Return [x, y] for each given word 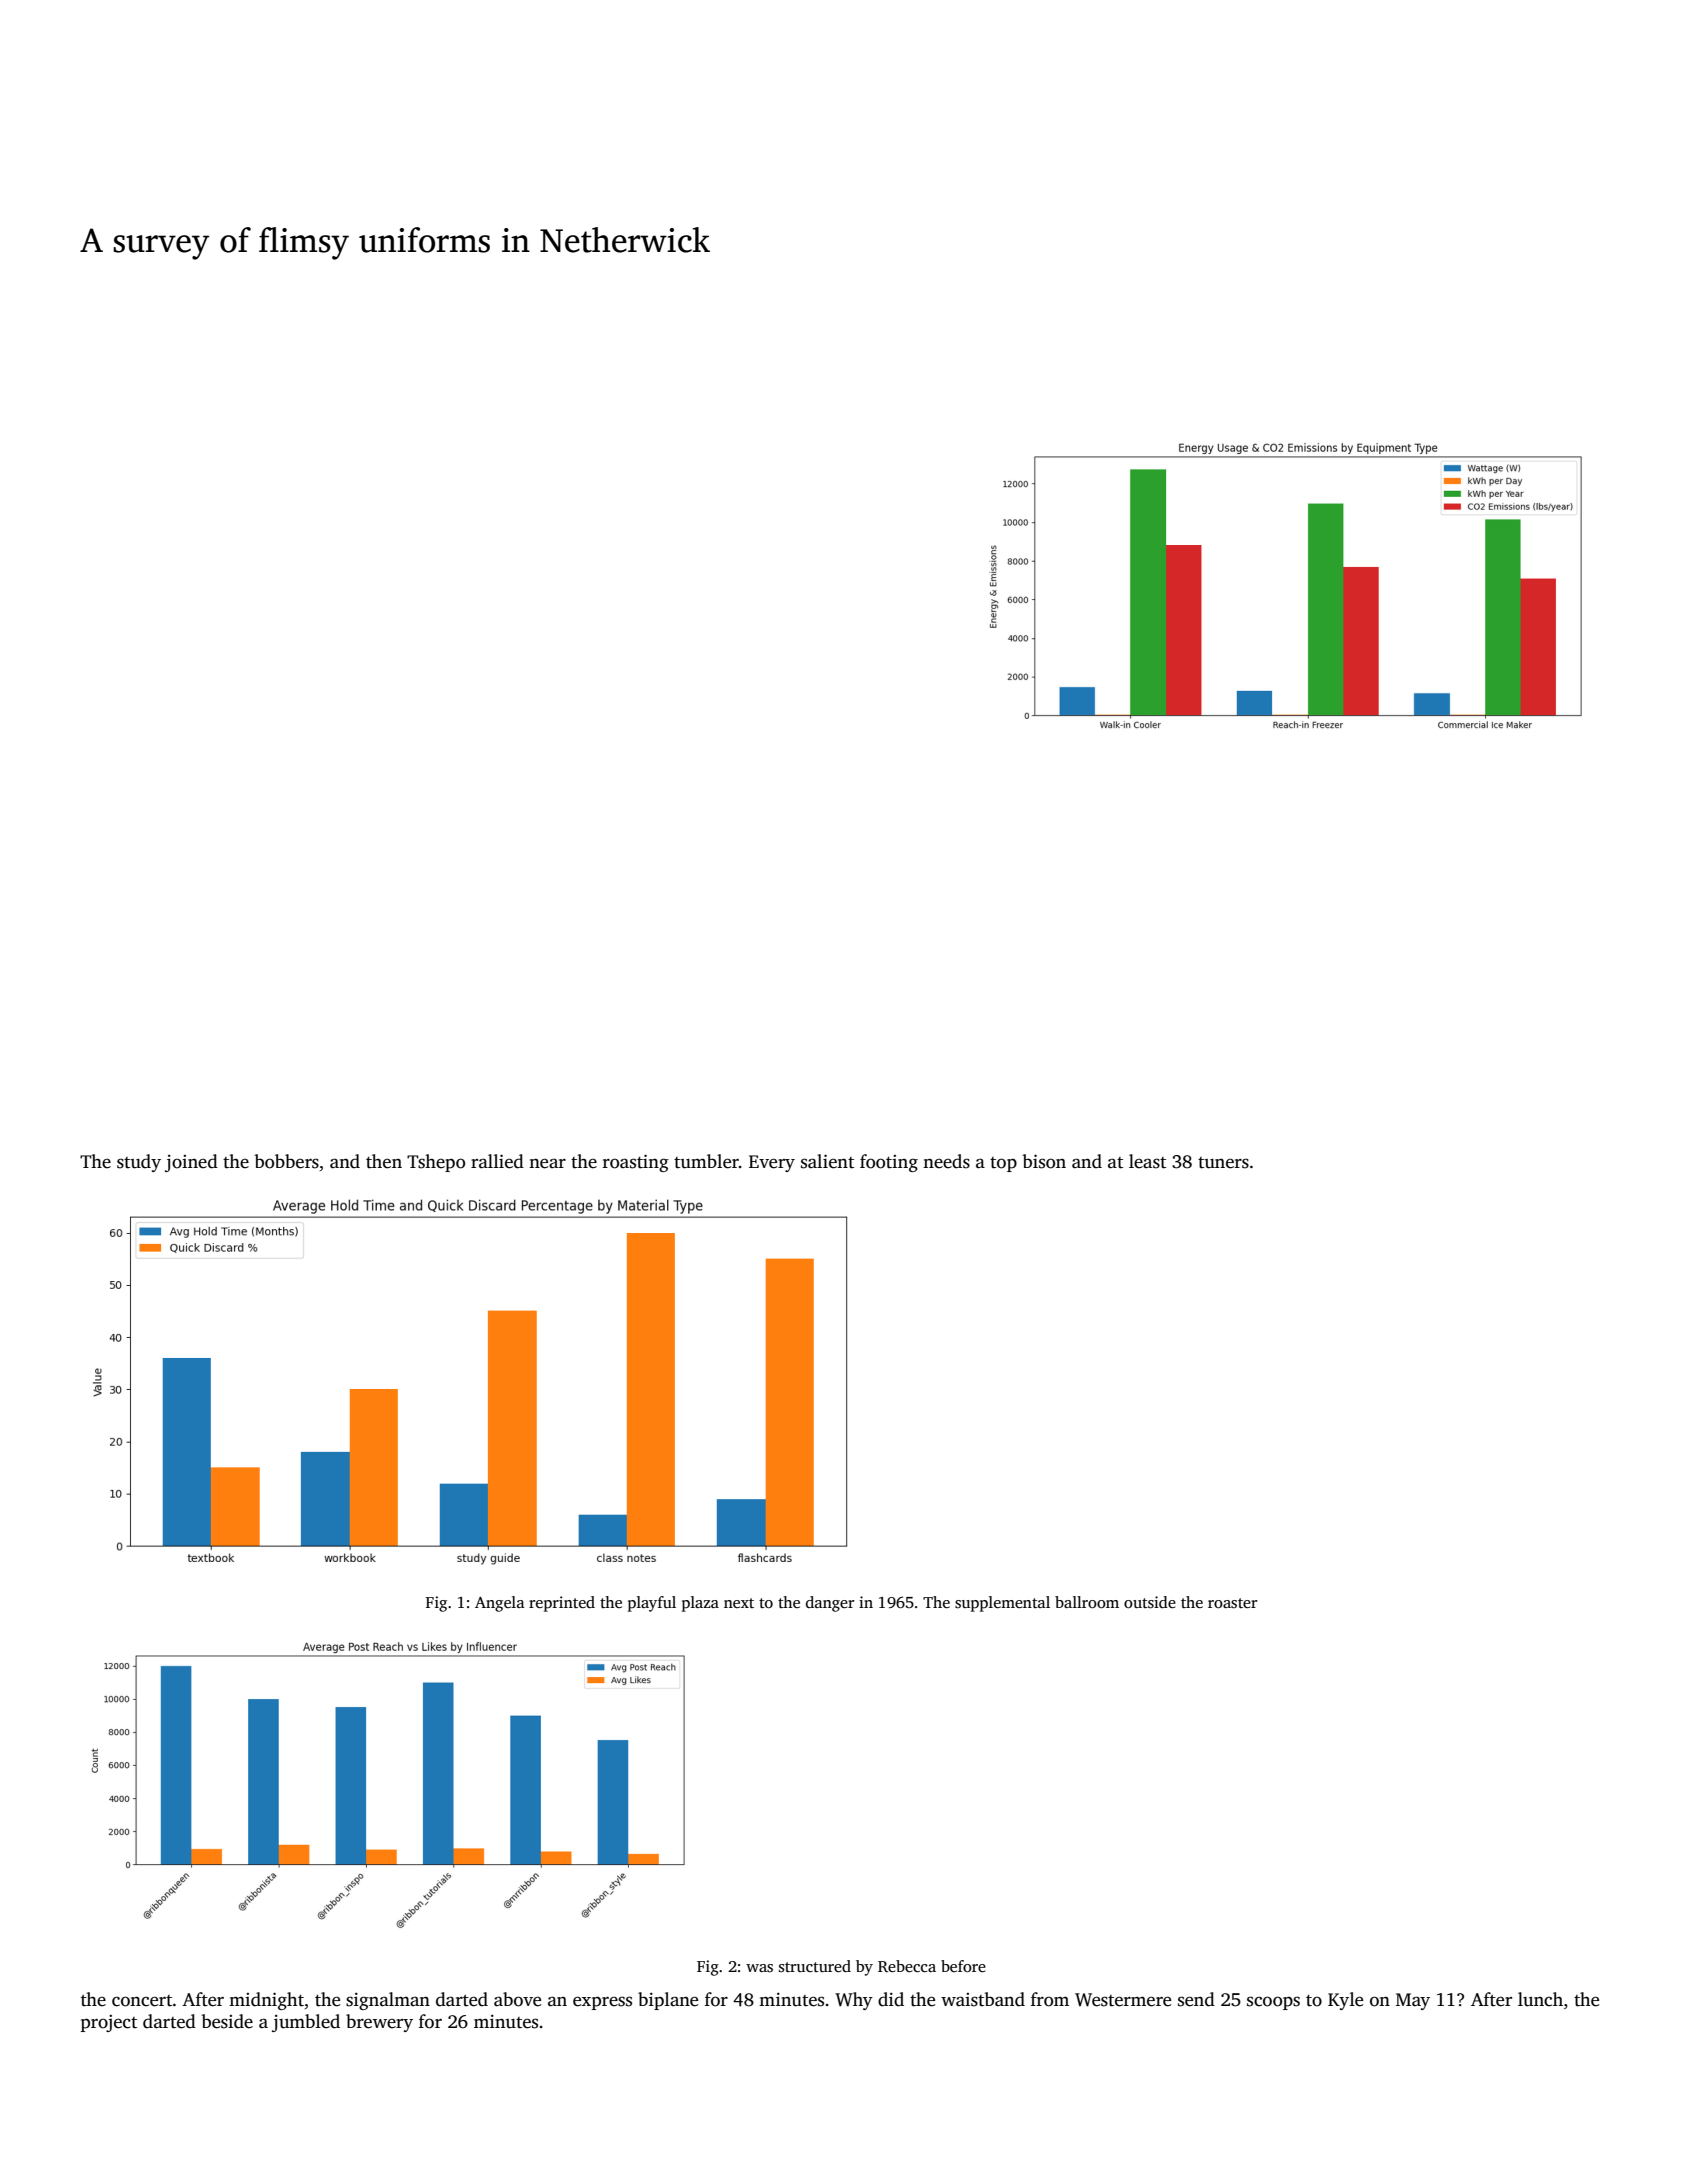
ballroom [1087, 1602]
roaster [1232, 1603]
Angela [500, 1604]
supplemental [1002, 1604]
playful [652, 1604]
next [739, 1603]
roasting [636, 1163]
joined [191, 1163]
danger [830, 1604]
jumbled [306, 2023]
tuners [1223, 1163]
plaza [700, 1604]
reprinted [562, 1604]
